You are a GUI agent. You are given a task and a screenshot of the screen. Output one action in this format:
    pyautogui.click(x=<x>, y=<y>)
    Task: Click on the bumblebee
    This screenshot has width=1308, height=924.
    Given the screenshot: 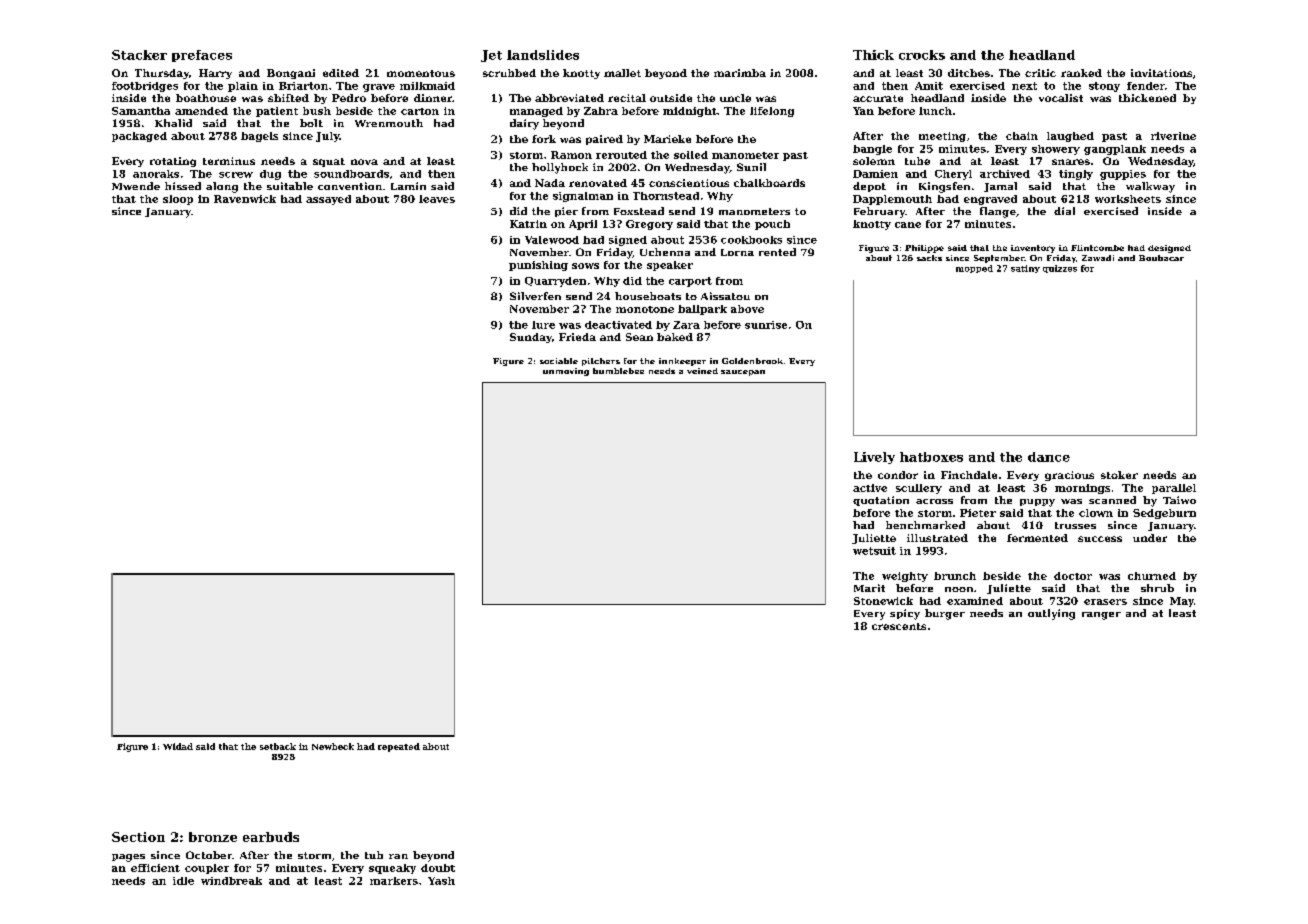 What is the action you would take?
    pyautogui.click(x=618, y=371)
